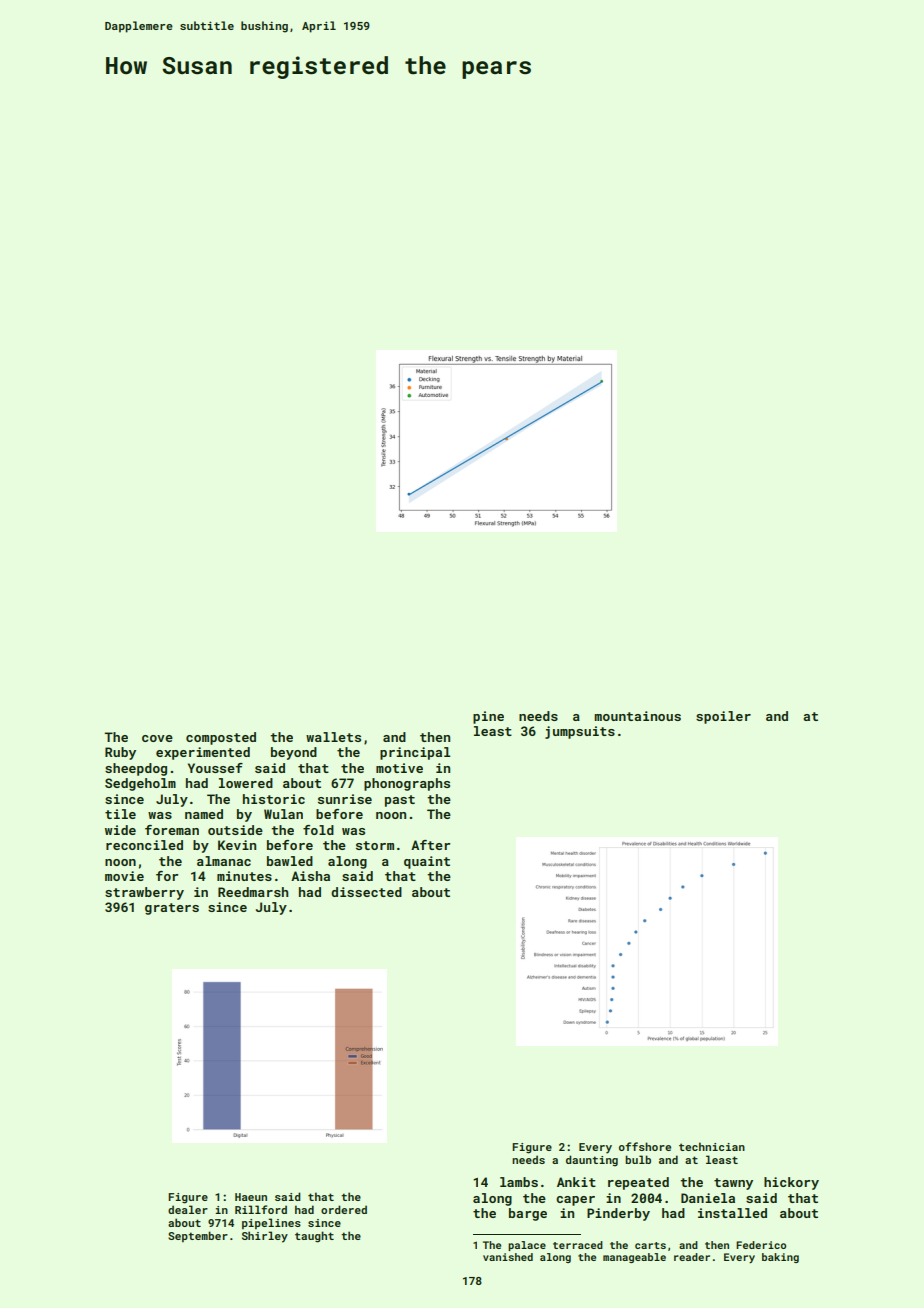 This screenshot has height=1308, width=924. What do you see at coordinates (265, 1237) in the screenshot?
I see `Shirley` at bounding box center [265, 1237].
